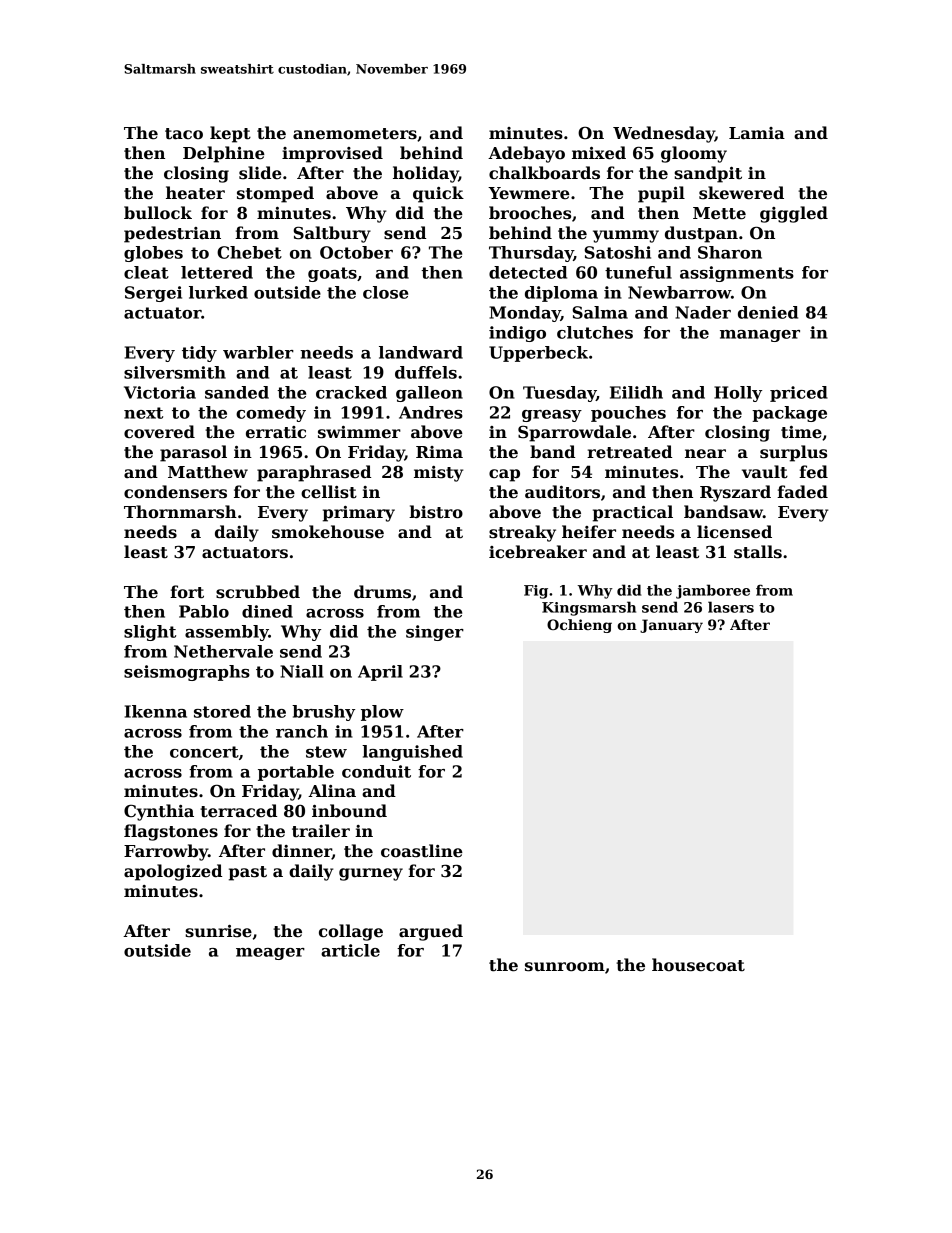  What do you see at coordinates (698, 965) in the document?
I see `housecoat` at bounding box center [698, 965].
